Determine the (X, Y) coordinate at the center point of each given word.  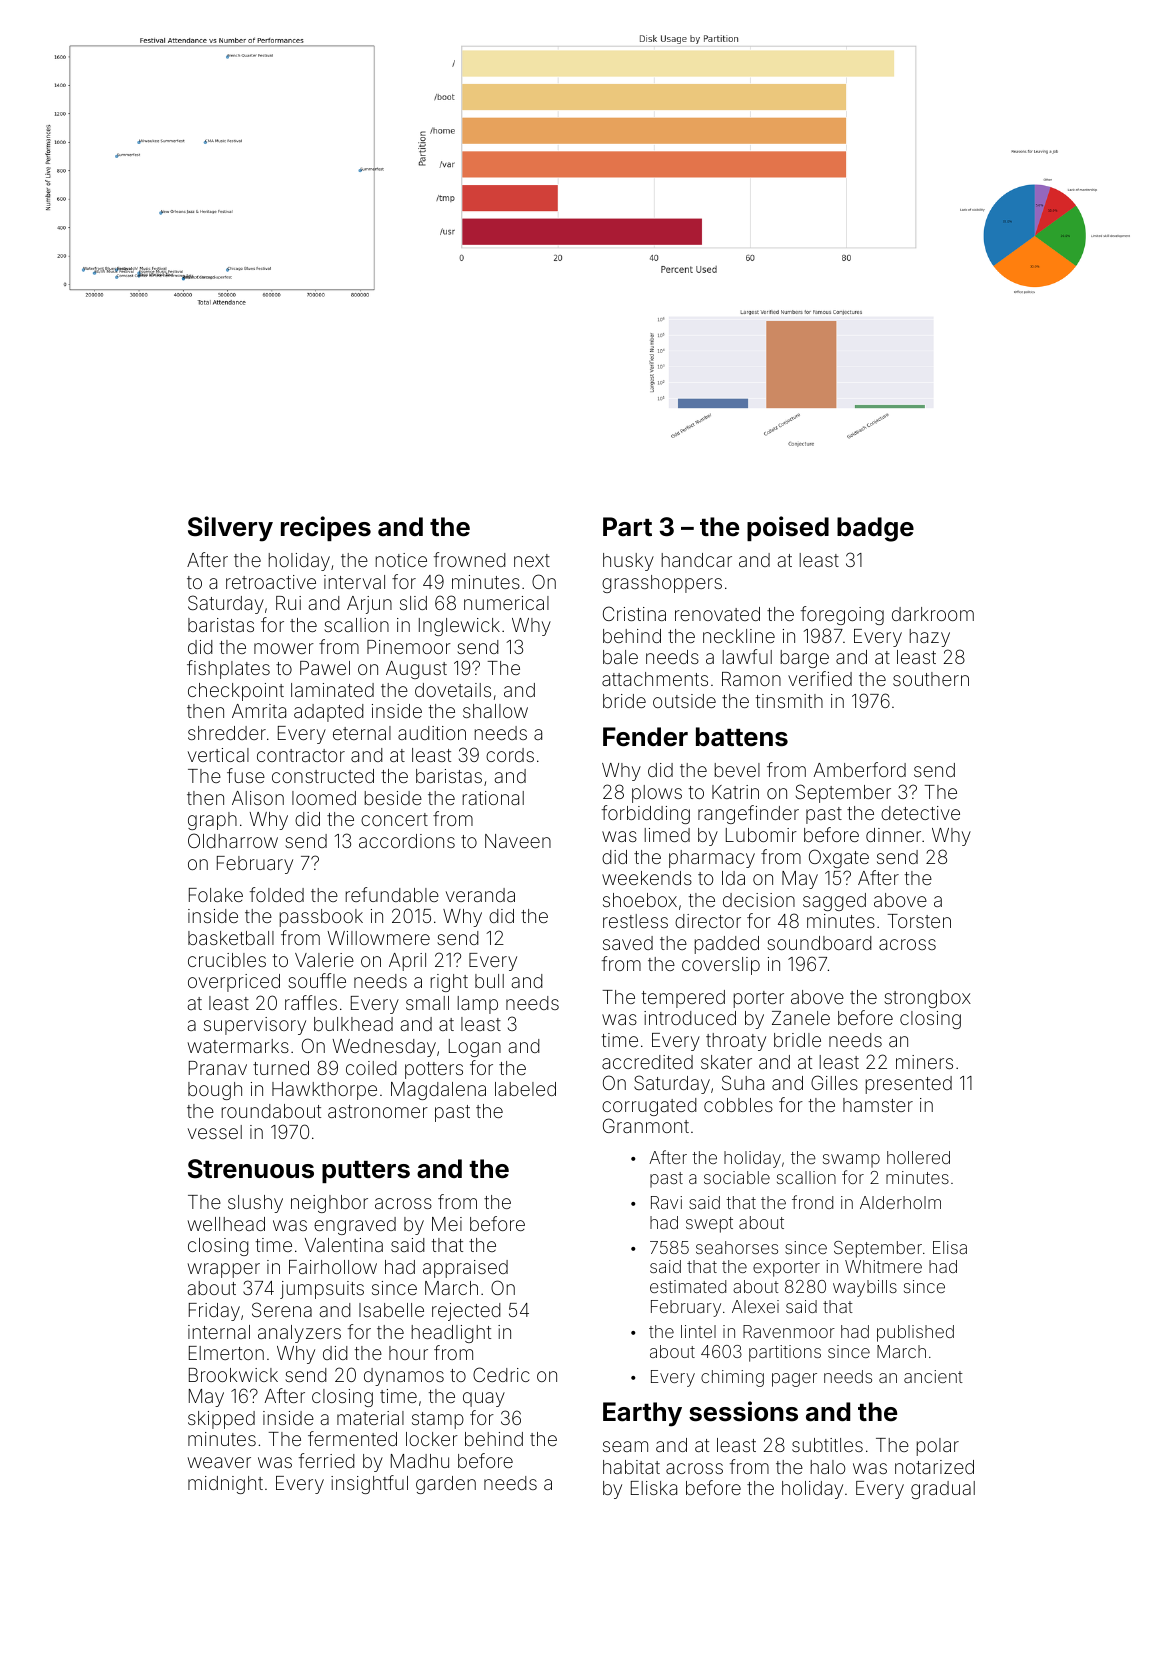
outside (684, 701)
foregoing (842, 615)
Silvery (230, 529)
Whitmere (883, 1266)
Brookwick (233, 1375)
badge (875, 529)
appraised (465, 1269)
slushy (255, 1204)
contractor (301, 755)
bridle (797, 1040)
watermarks (238, 1046)
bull (489, 981)
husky (628, 562)
